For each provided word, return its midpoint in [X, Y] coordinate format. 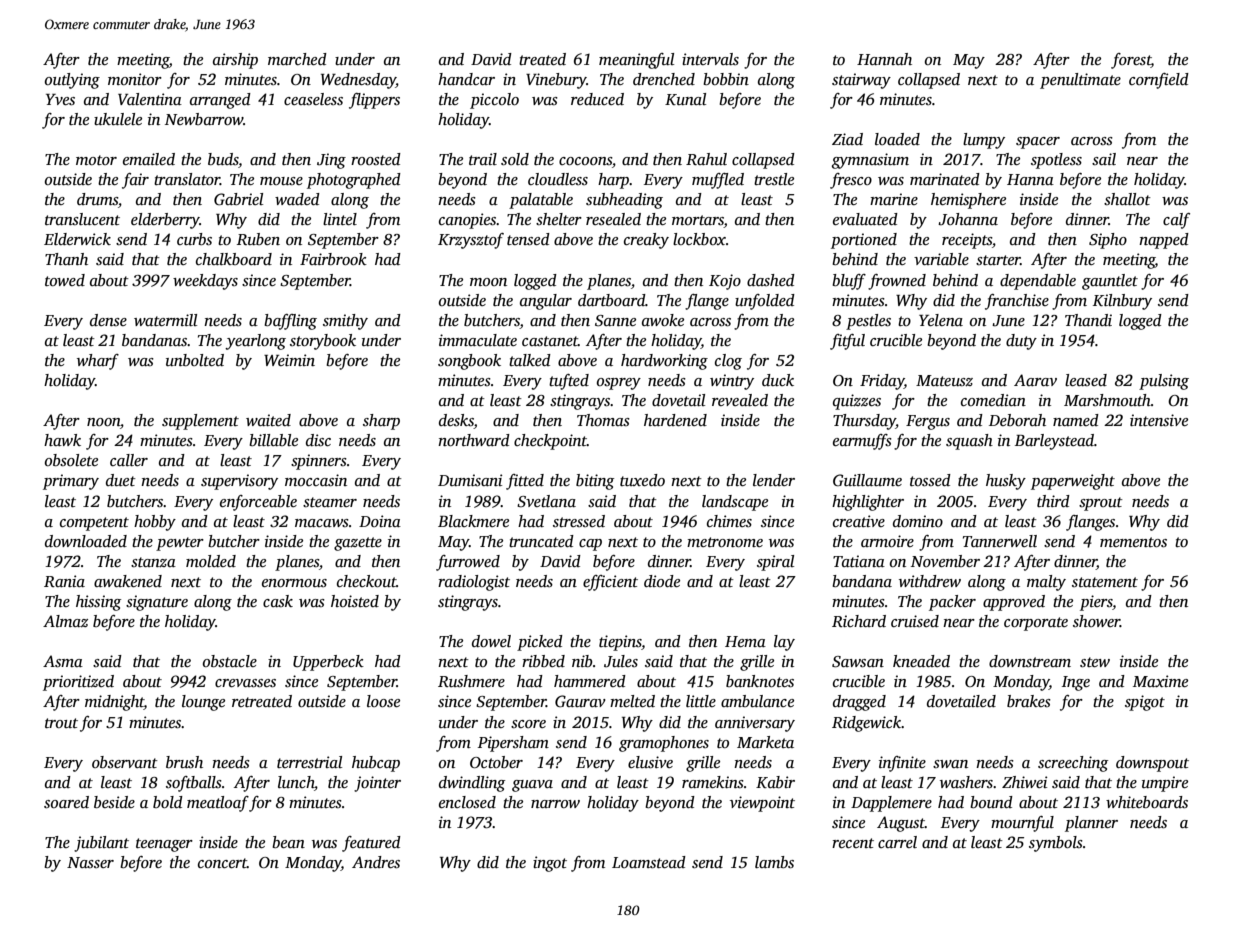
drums [97, 199]
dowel [491, 641]
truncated [541, 541]
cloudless [558, 179]
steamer [330, 502]
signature [157, 603]
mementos [1133, 542]
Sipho [1108, 241]
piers [1096, 603]
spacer [1038, 143]
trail [483, 159]
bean [288, 842]
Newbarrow [204, 119]
